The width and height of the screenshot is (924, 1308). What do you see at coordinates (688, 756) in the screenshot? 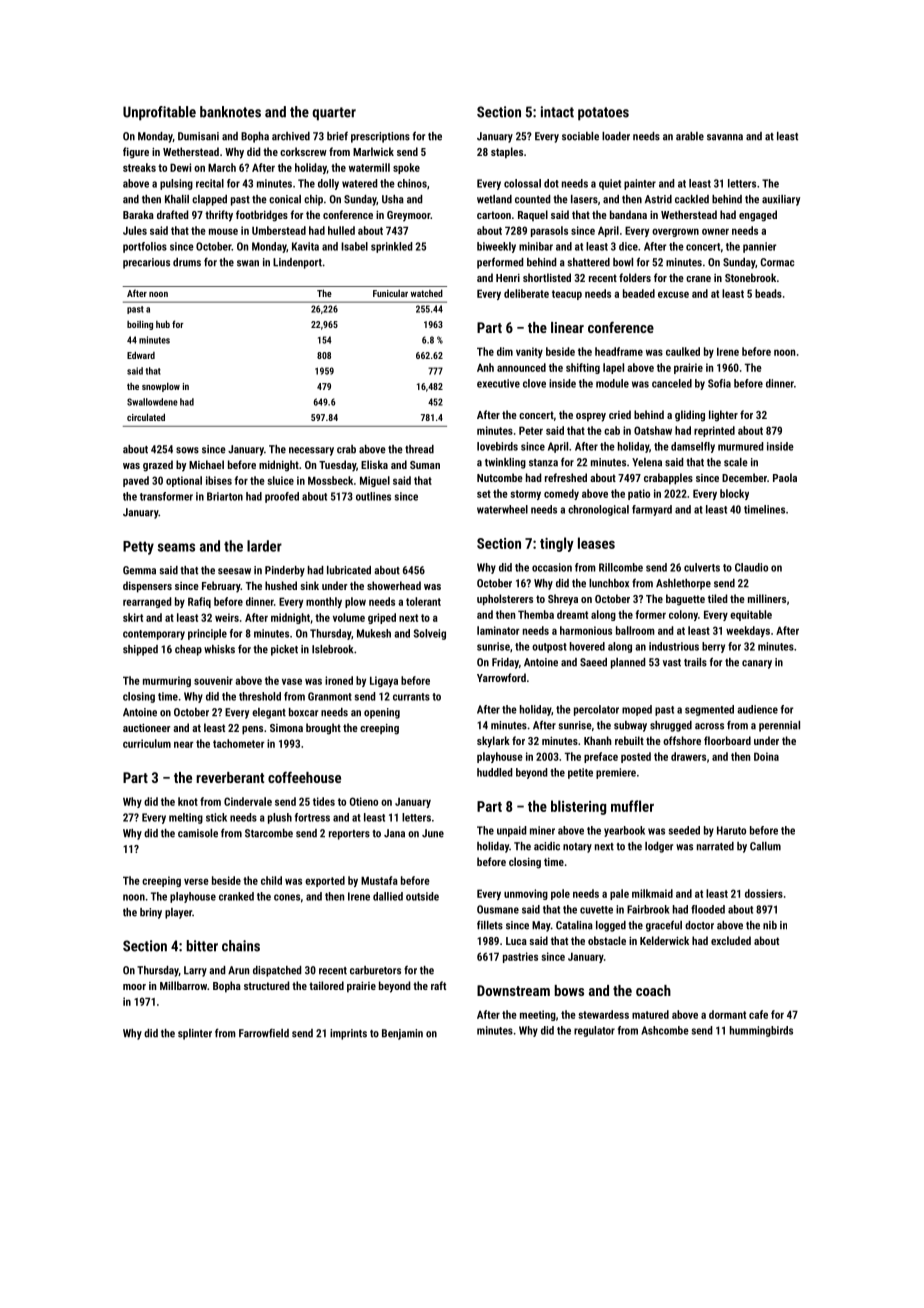
I see `drawers` at bounding box center [688, 756].
